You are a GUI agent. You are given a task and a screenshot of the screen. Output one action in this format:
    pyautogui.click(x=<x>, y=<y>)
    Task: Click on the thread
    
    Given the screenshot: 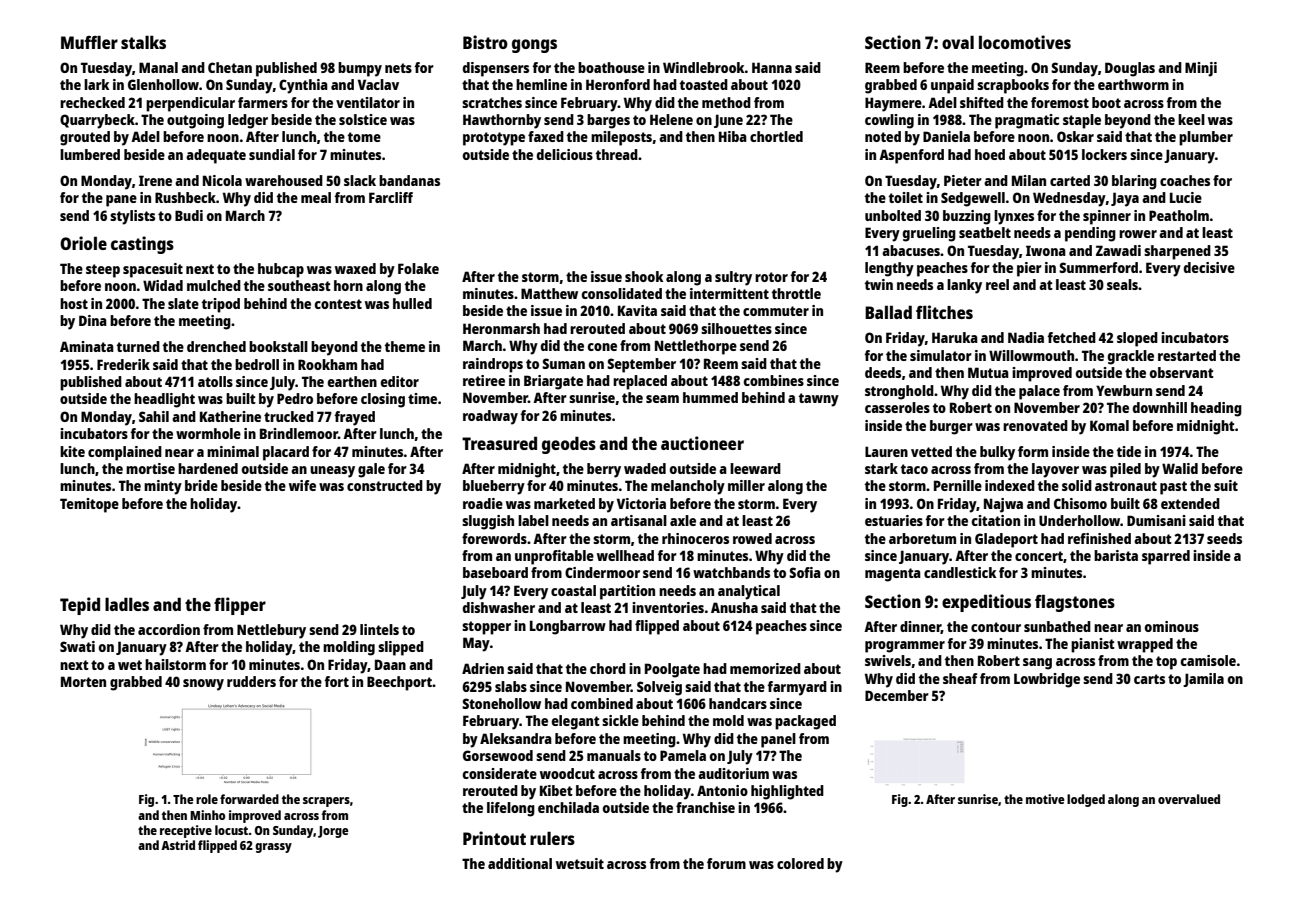 What is the action you would take?
    pyautogui.click(x=617, y=154)
